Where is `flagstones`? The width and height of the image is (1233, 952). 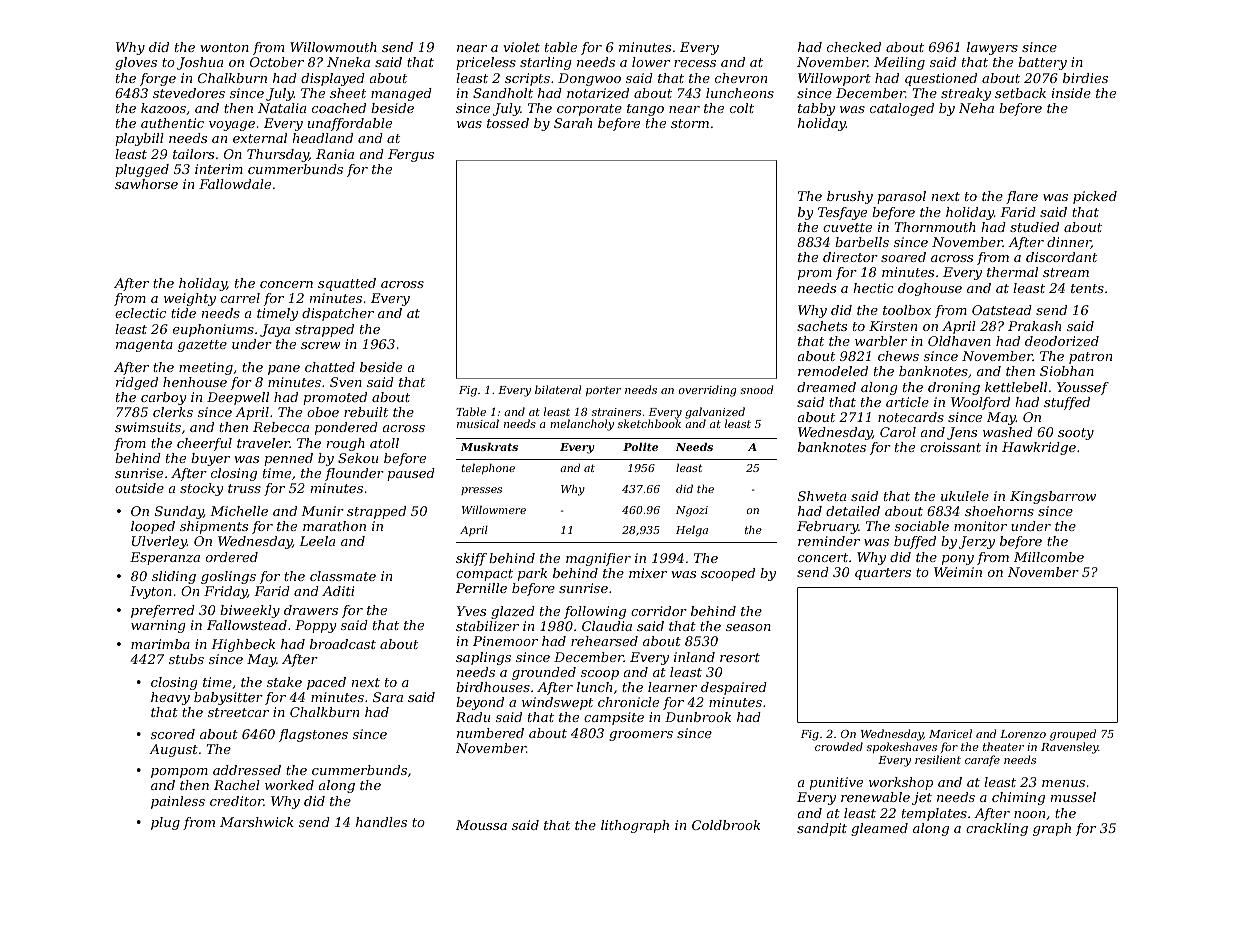 flagstones is located at coordinates (313, 735).
